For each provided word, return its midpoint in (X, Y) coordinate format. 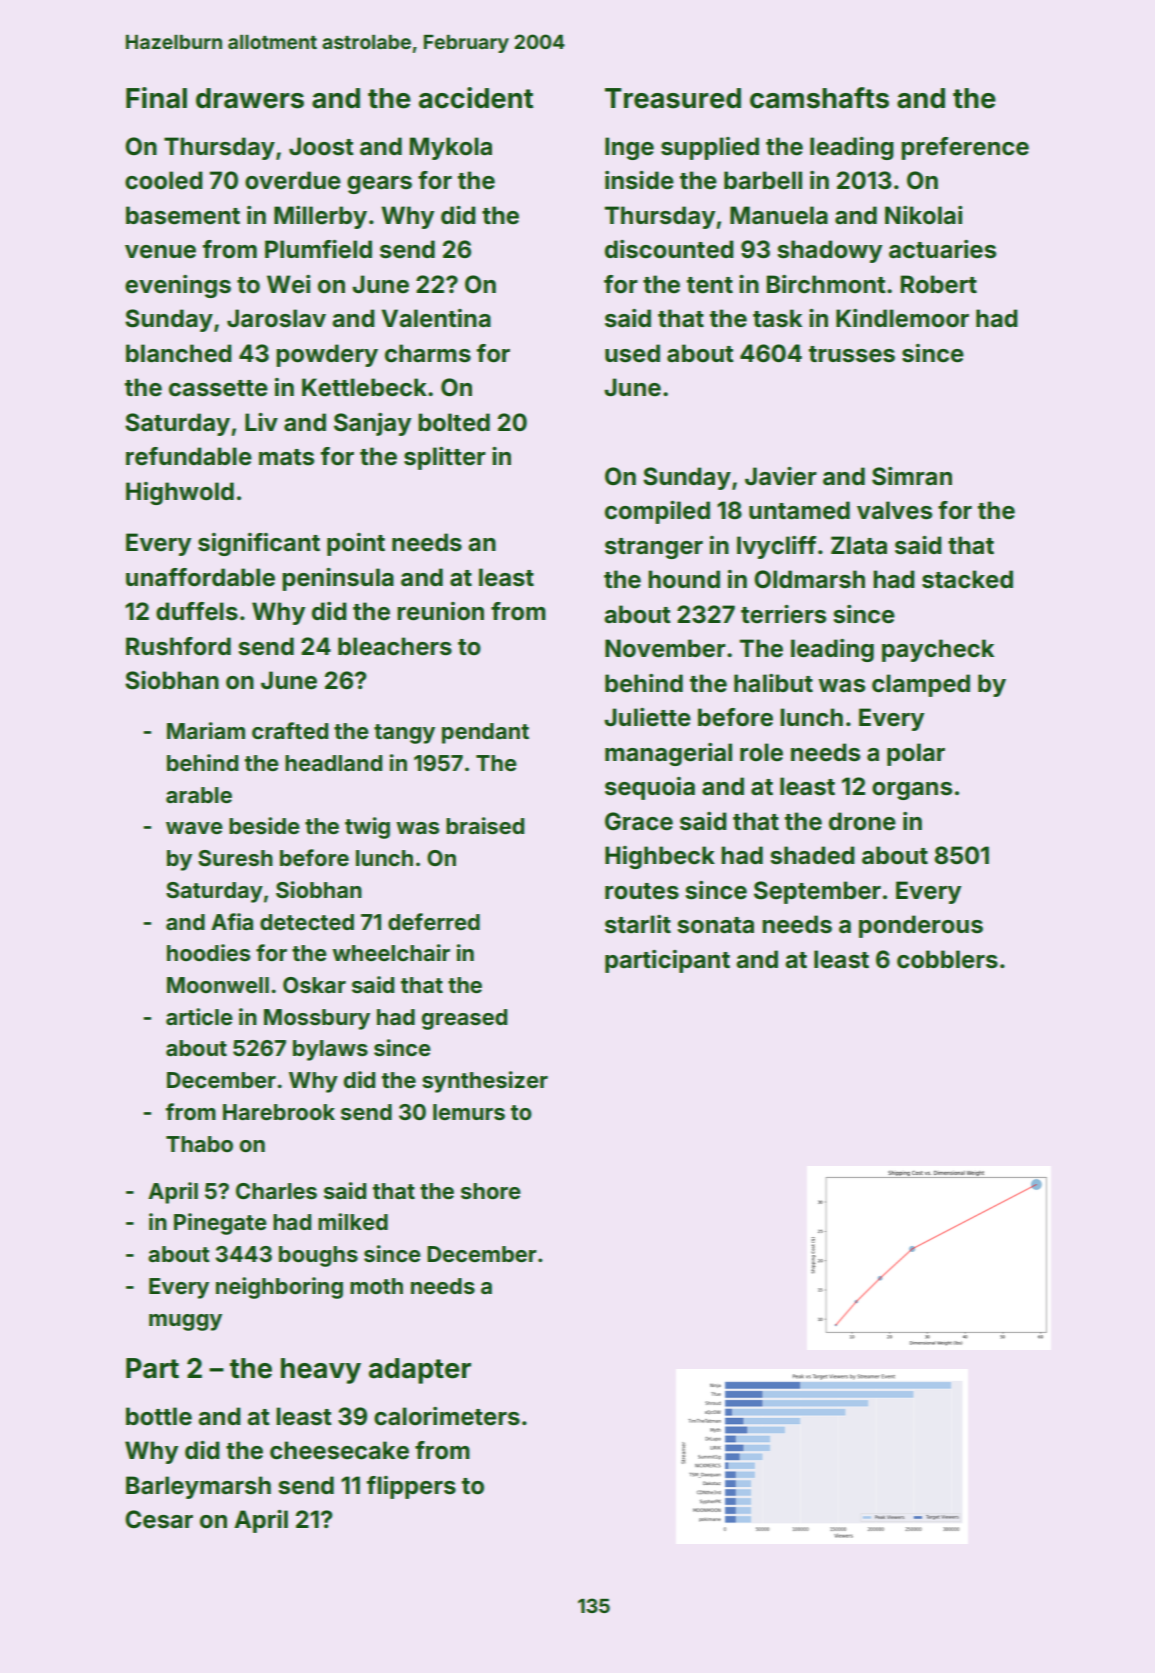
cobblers (947, 959)
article (199, 1016)
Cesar (159, 1519)
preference (965, 148)
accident (476, 98)
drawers (250, 98)
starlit (638, 924)
